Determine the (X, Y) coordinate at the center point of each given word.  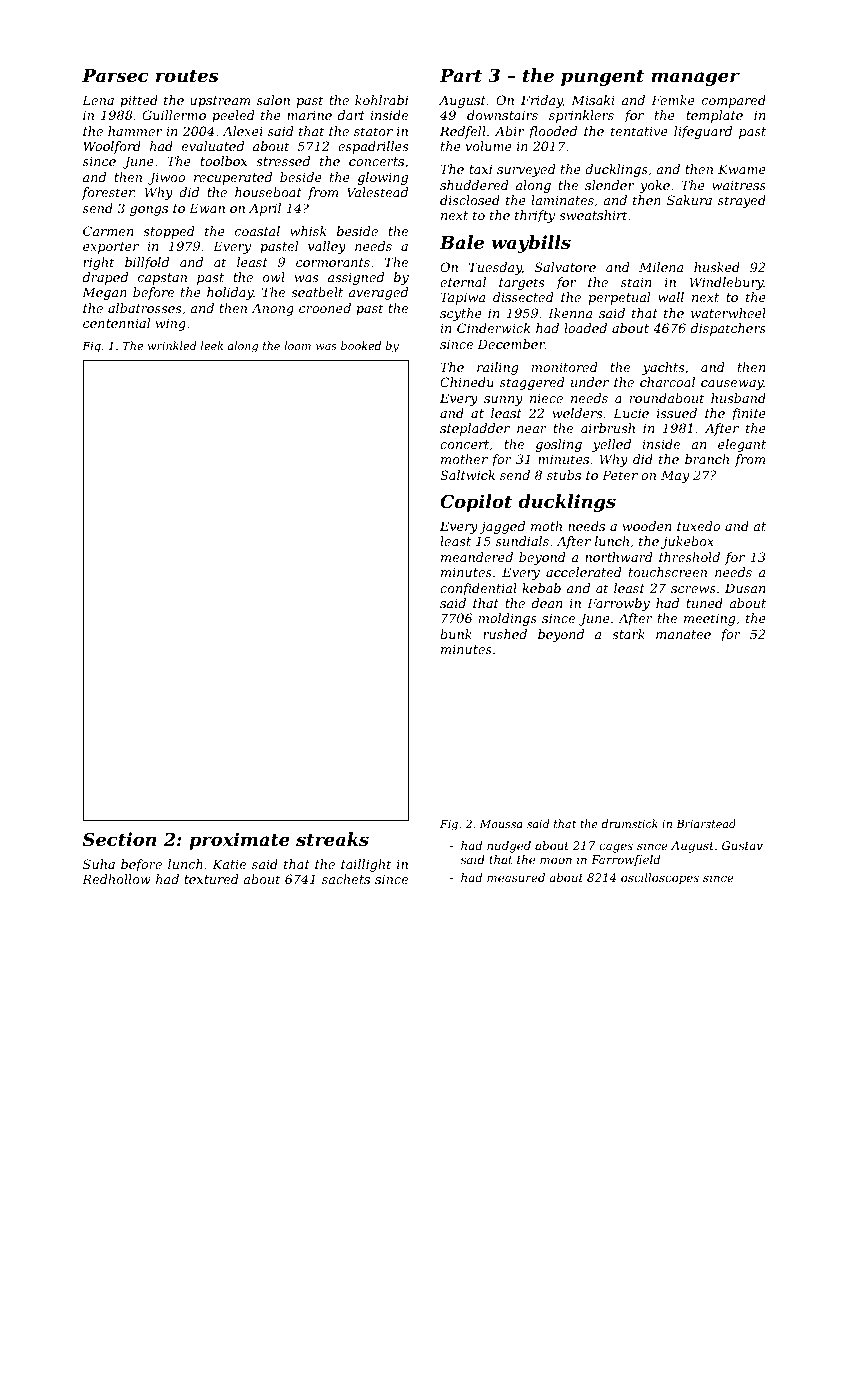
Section (119, 839)
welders (577, 413)
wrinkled (172, 345)
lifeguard (703, 132)
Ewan (207, 208)
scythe (461, 314)
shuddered (474, 185)
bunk (456, 634)
